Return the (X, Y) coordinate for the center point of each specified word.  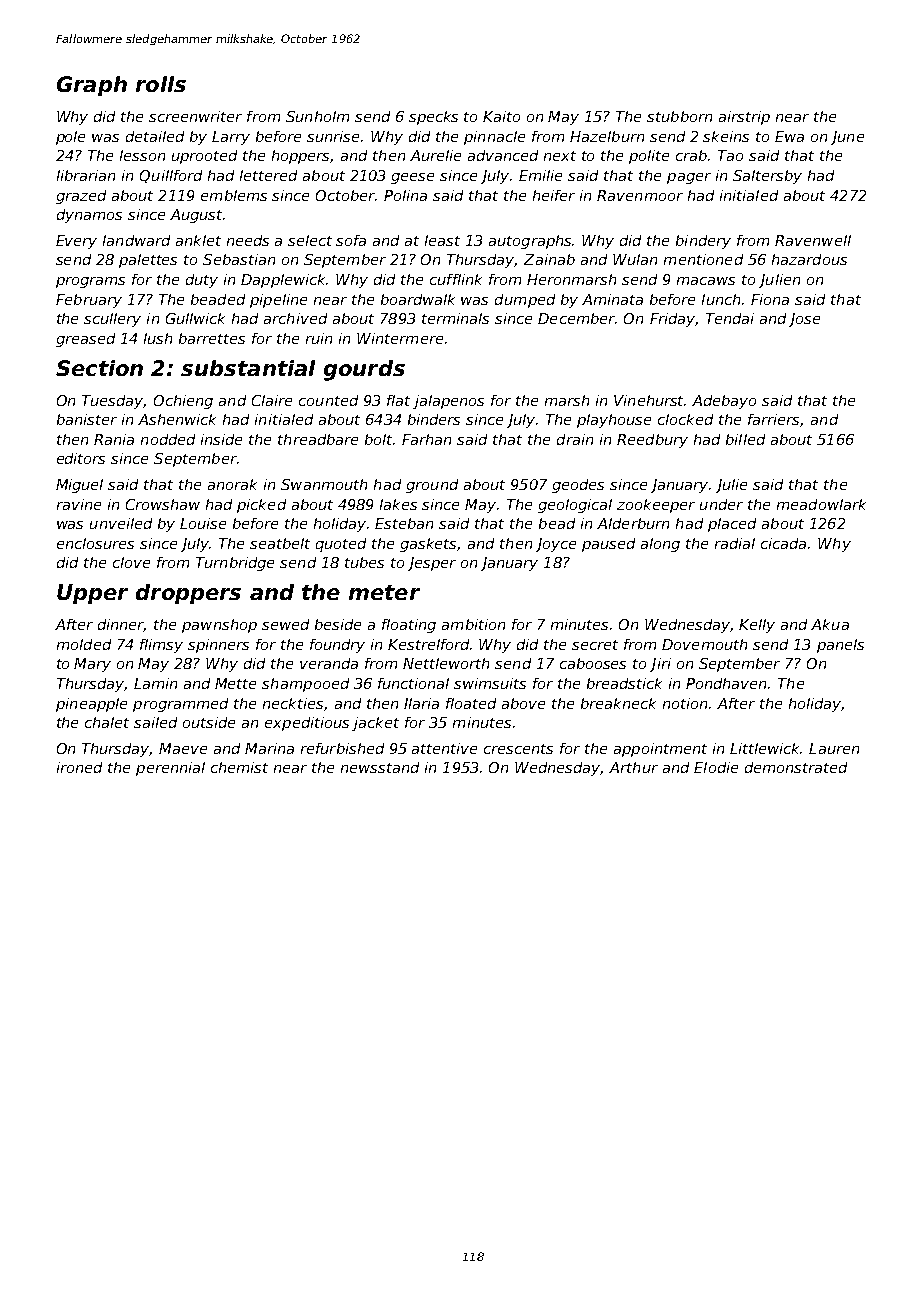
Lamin (155, 683)
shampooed (305, 685)
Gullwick (195, 318)
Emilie (540, 175)
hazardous (809, 259)
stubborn (679, 116)
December (576, 318)
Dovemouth (704, 644)
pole (70, 138)
